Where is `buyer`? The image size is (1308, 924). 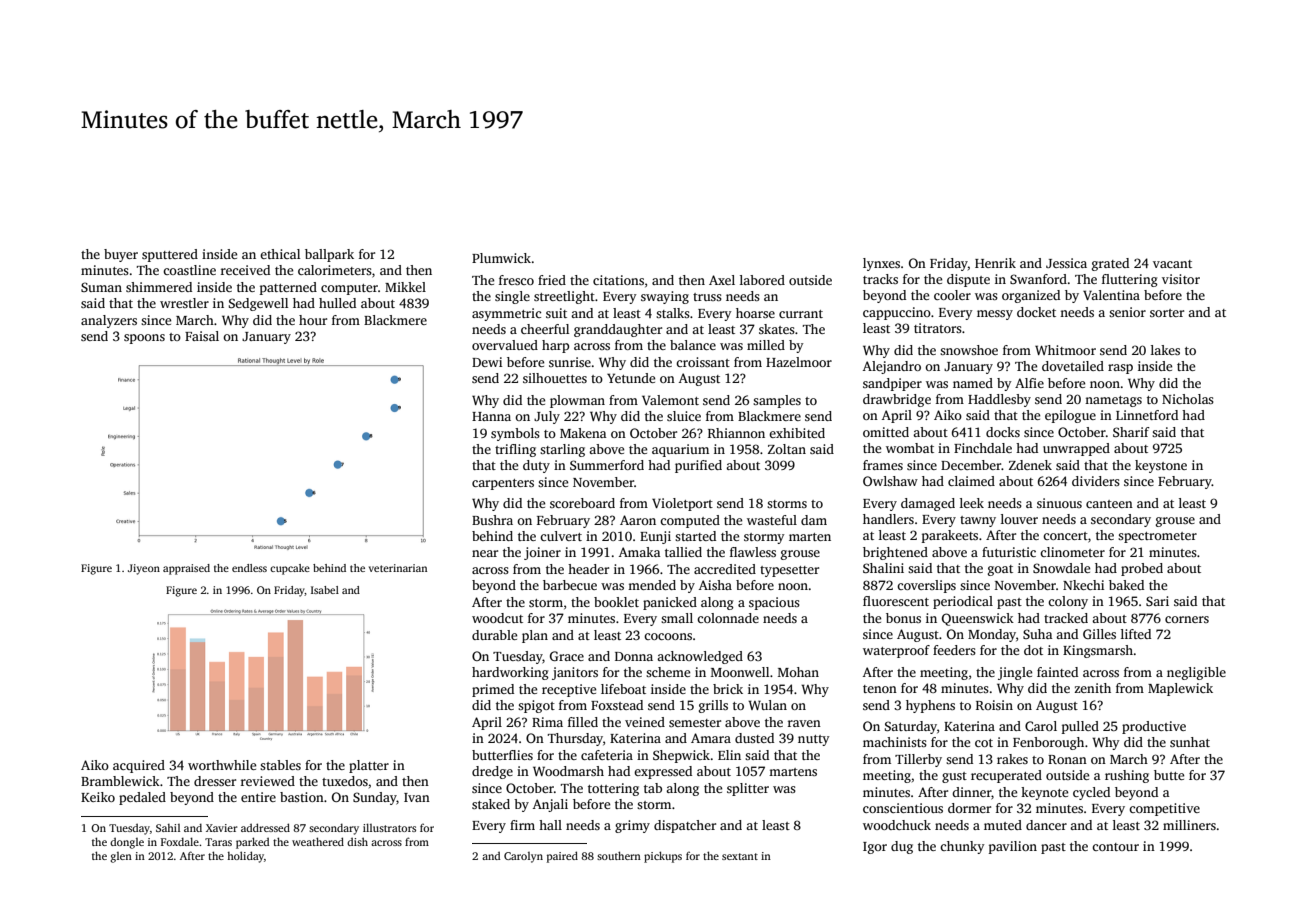 buyer is located at coordinates (121, 255).
